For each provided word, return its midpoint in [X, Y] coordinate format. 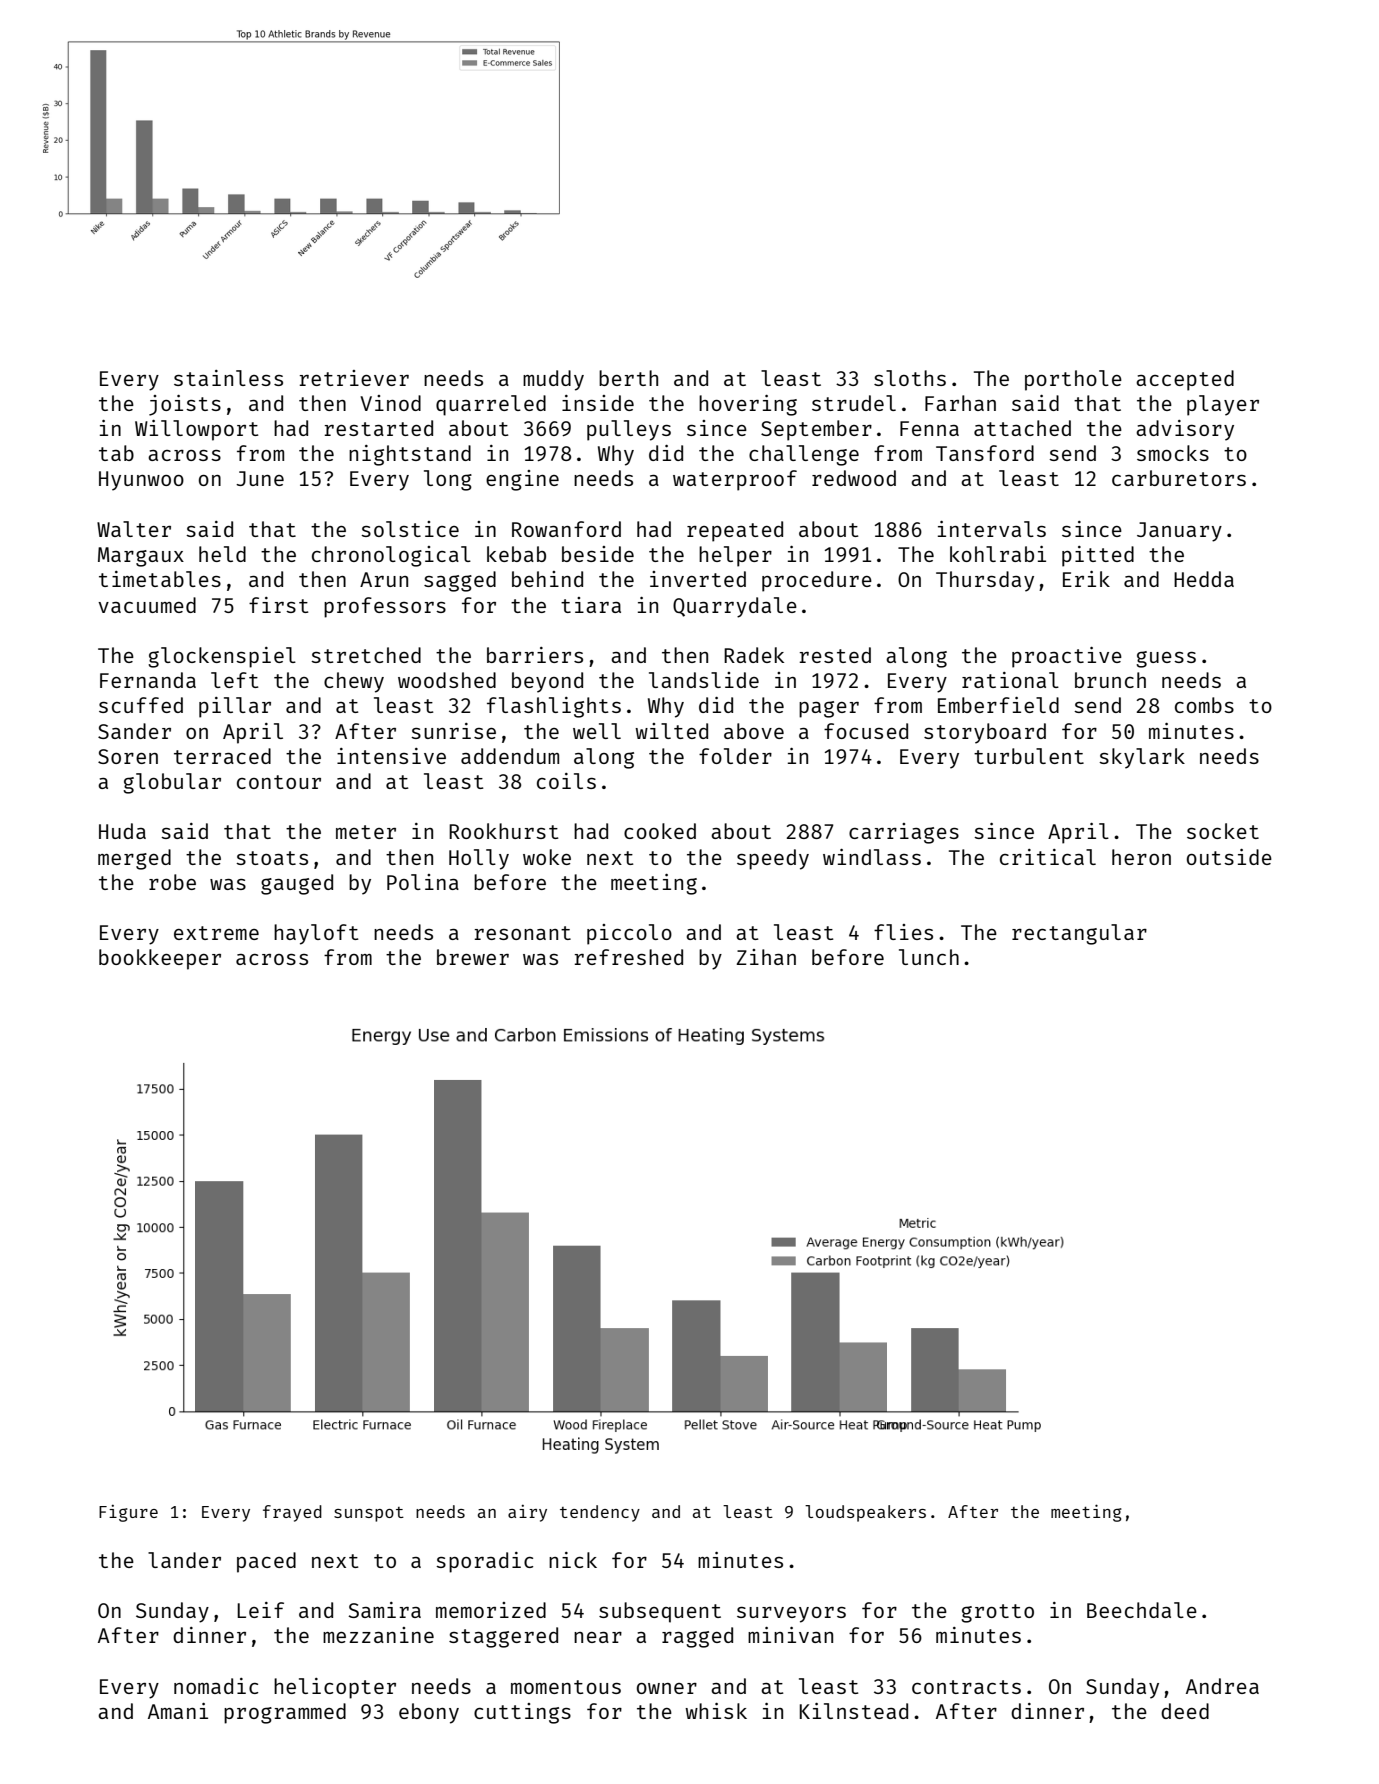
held [222, 554]
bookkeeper [160, 959]
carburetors [1179, 478]
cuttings [522, 1713]
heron [1141, 857]
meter [366, 832]
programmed [285, 1713]
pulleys [629, 430]
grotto [997, 1613]
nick [573, 1560]
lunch [929, 957]
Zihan [766, 957]
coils [566, 781]
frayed [292, 1513]
